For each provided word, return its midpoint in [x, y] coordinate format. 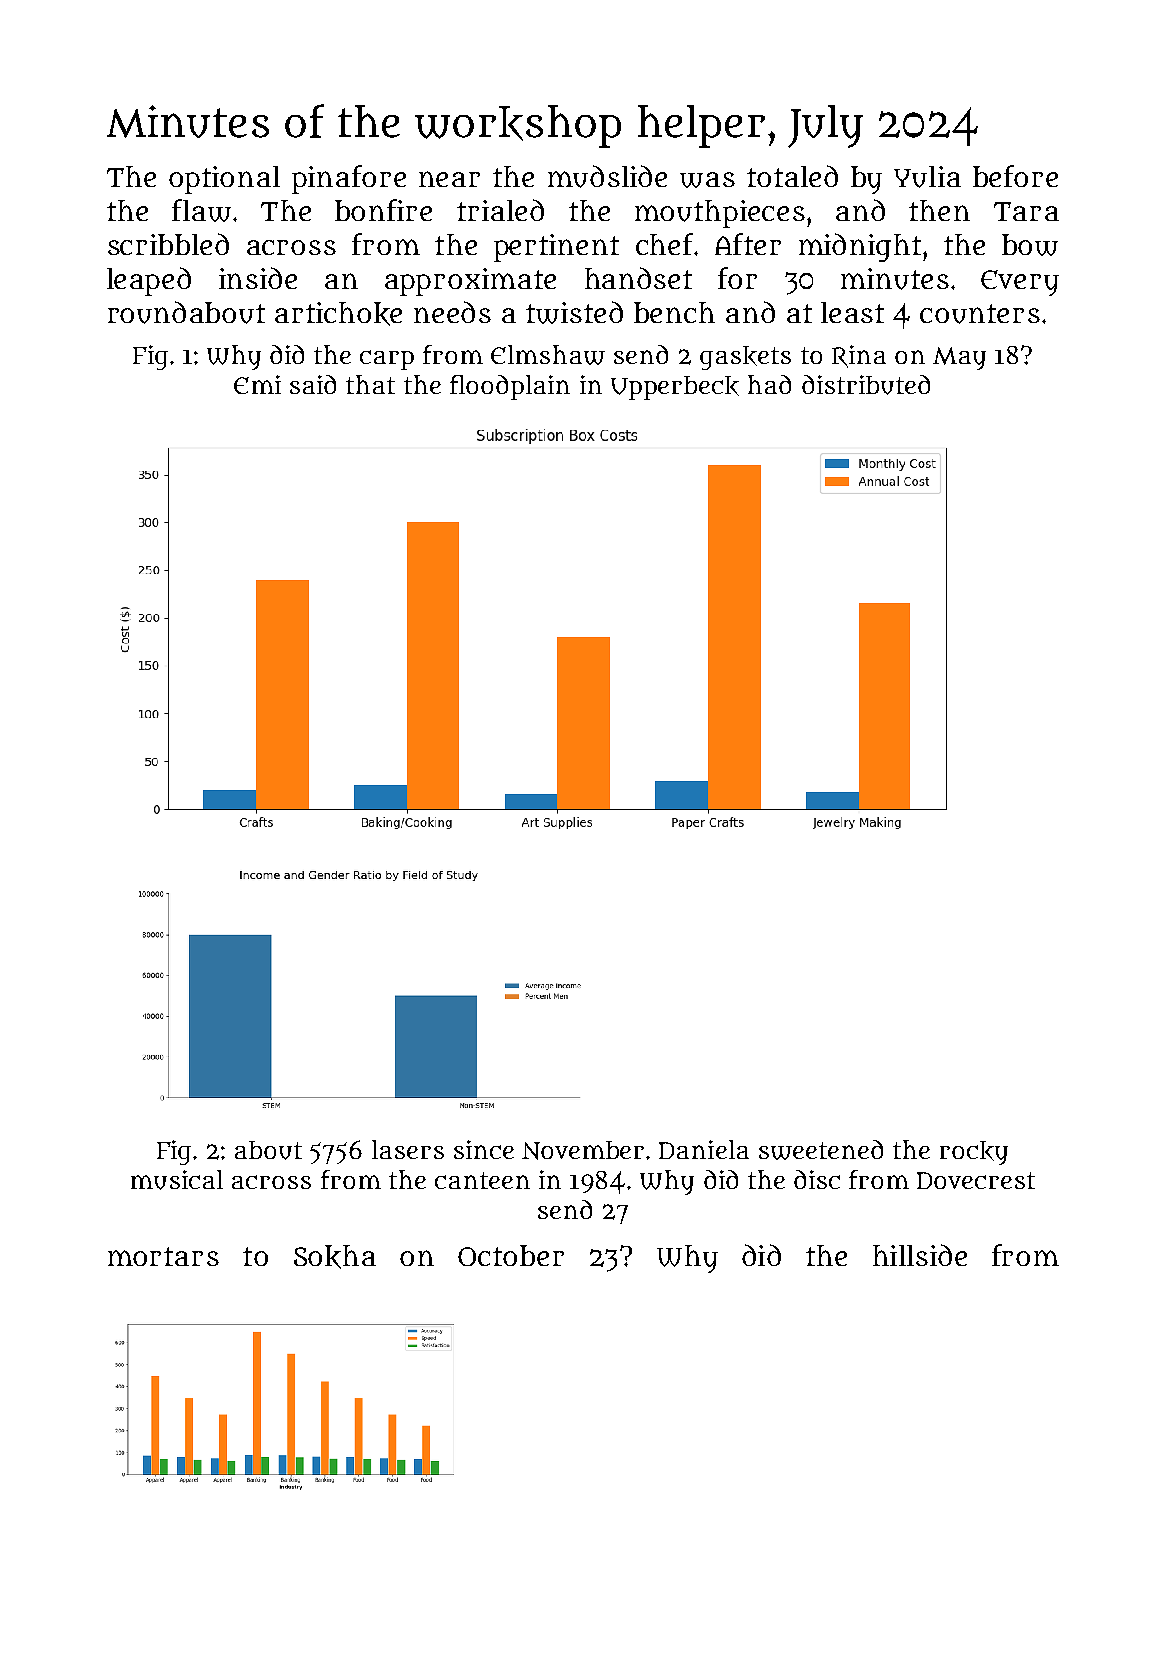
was [707, 180]
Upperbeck [675, 388]
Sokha [335, 1257]
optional [224, 180]
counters [980, 314]
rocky [974, 1153]
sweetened [821, 1150]
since [484, 1149]
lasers [408, 1149]
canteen [482, 1180]
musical [177, 1180]
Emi [257, 384]
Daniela [704, 1149]
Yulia [927, 177]
